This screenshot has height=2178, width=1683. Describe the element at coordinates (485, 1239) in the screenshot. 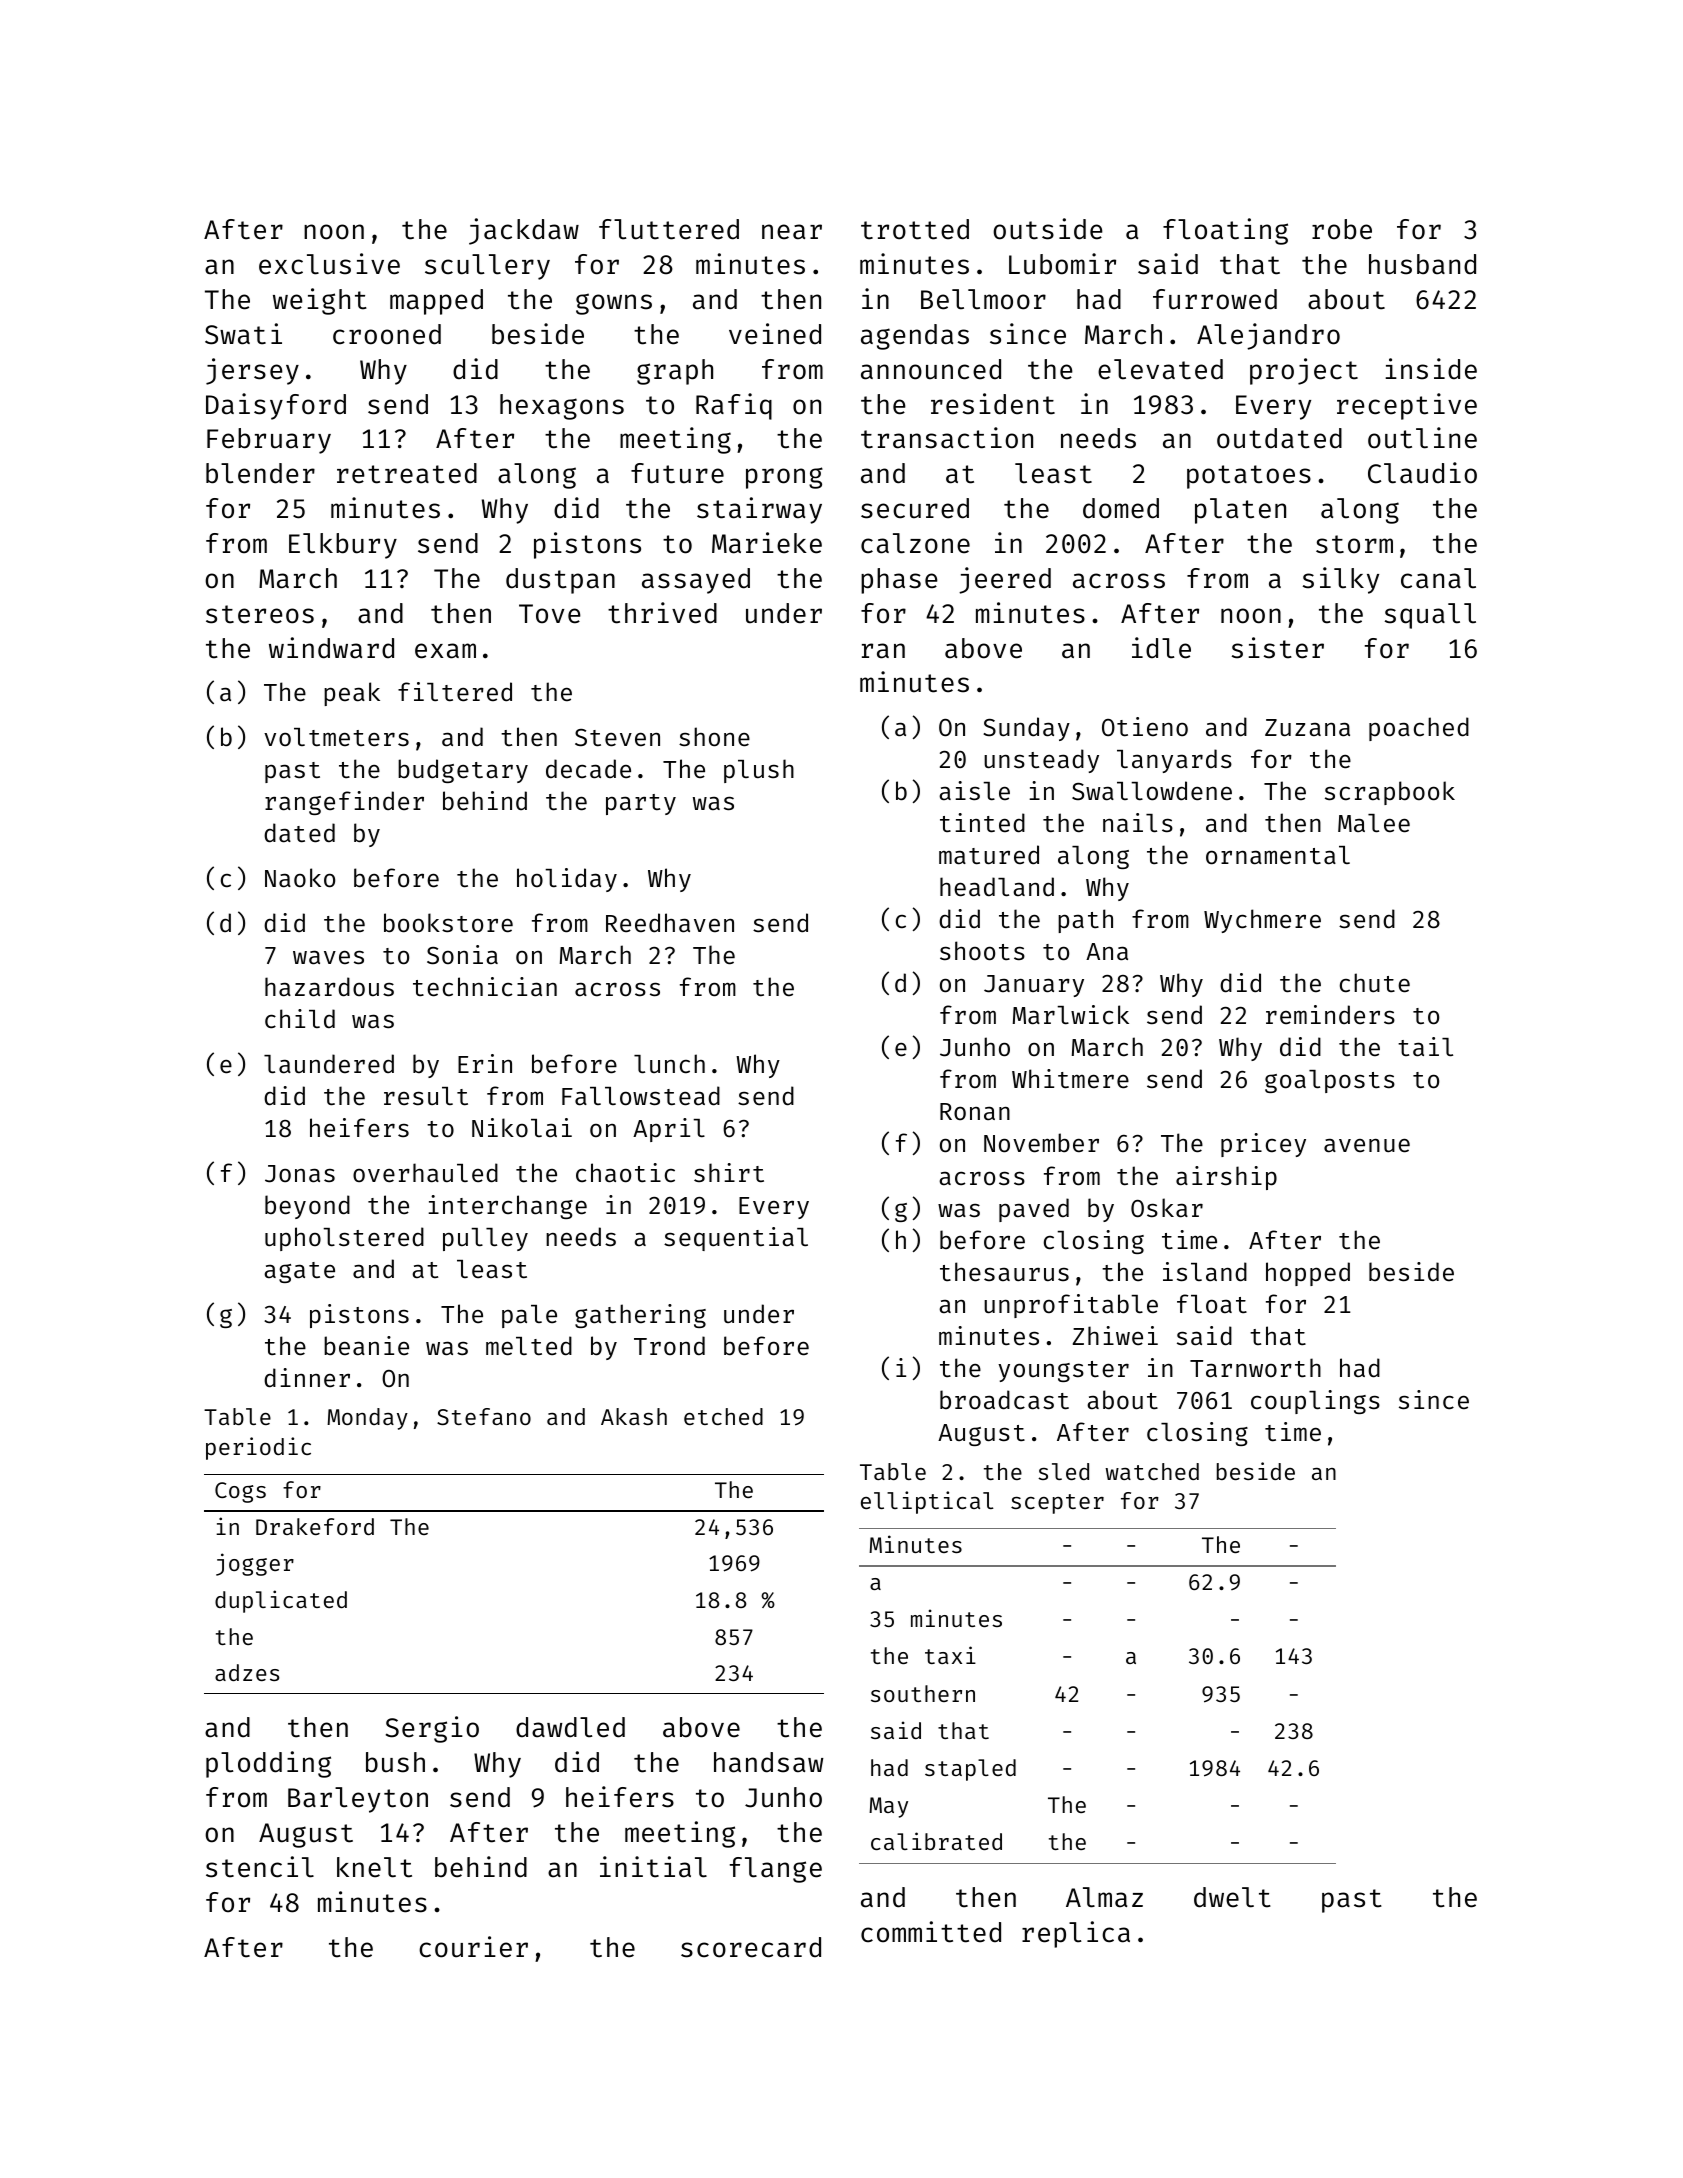

I see `pulley` at that location.
